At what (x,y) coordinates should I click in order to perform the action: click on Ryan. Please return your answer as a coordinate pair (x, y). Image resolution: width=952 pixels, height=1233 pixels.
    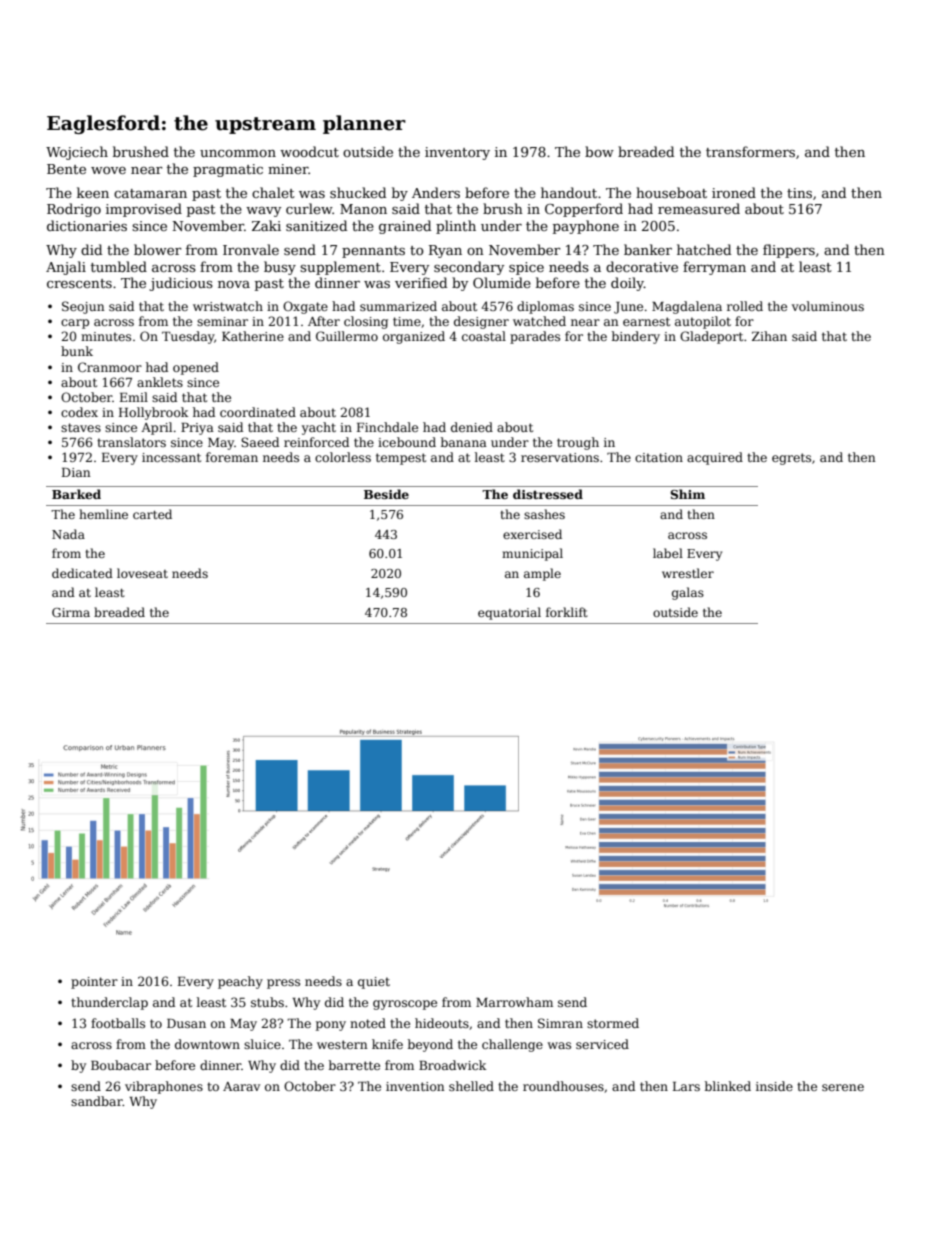
    Looking at the image, I should click on (445, 251).
